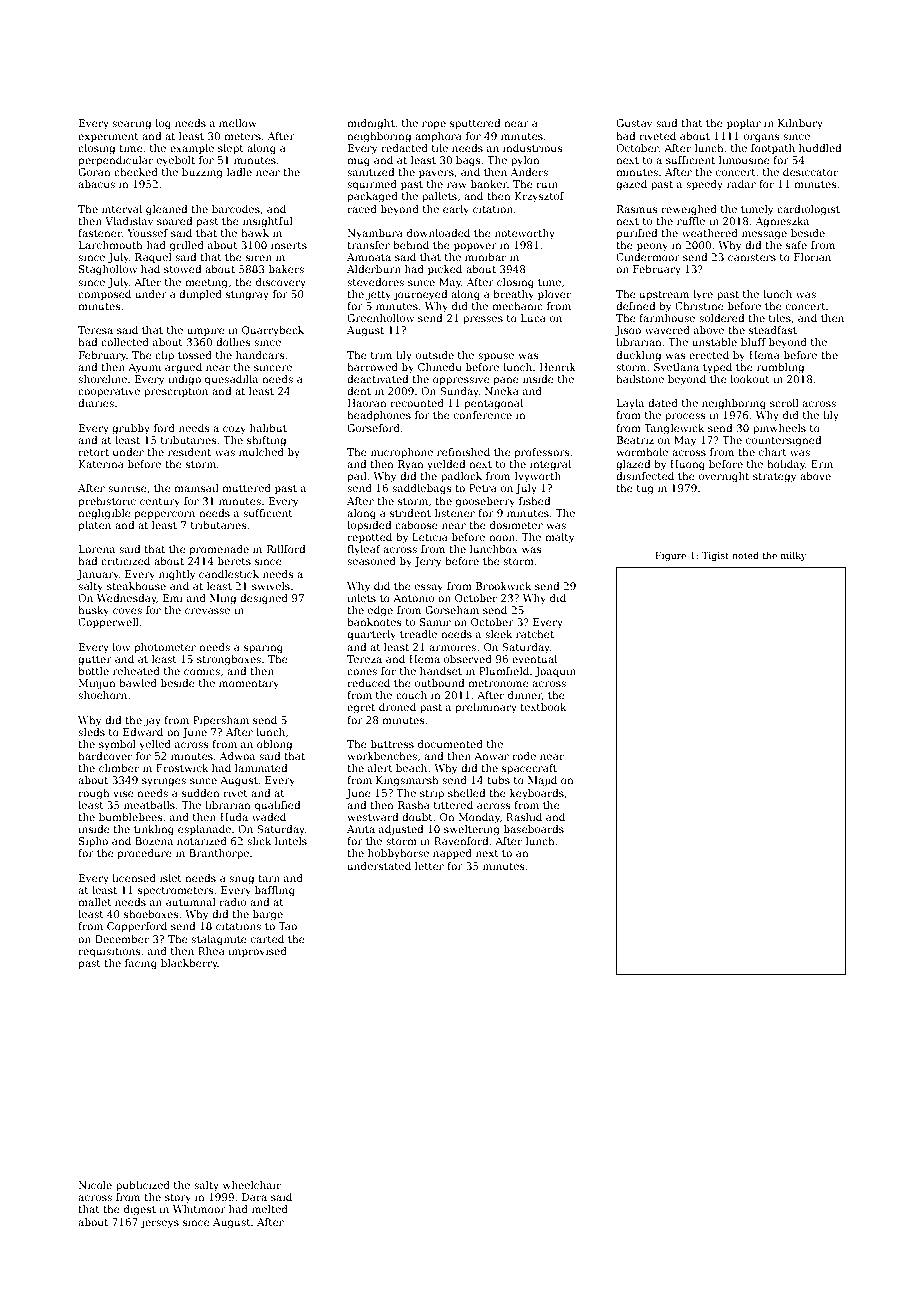 The width and height of the document is (924, 1308). I want to click on buttress, so click(392, 744).
